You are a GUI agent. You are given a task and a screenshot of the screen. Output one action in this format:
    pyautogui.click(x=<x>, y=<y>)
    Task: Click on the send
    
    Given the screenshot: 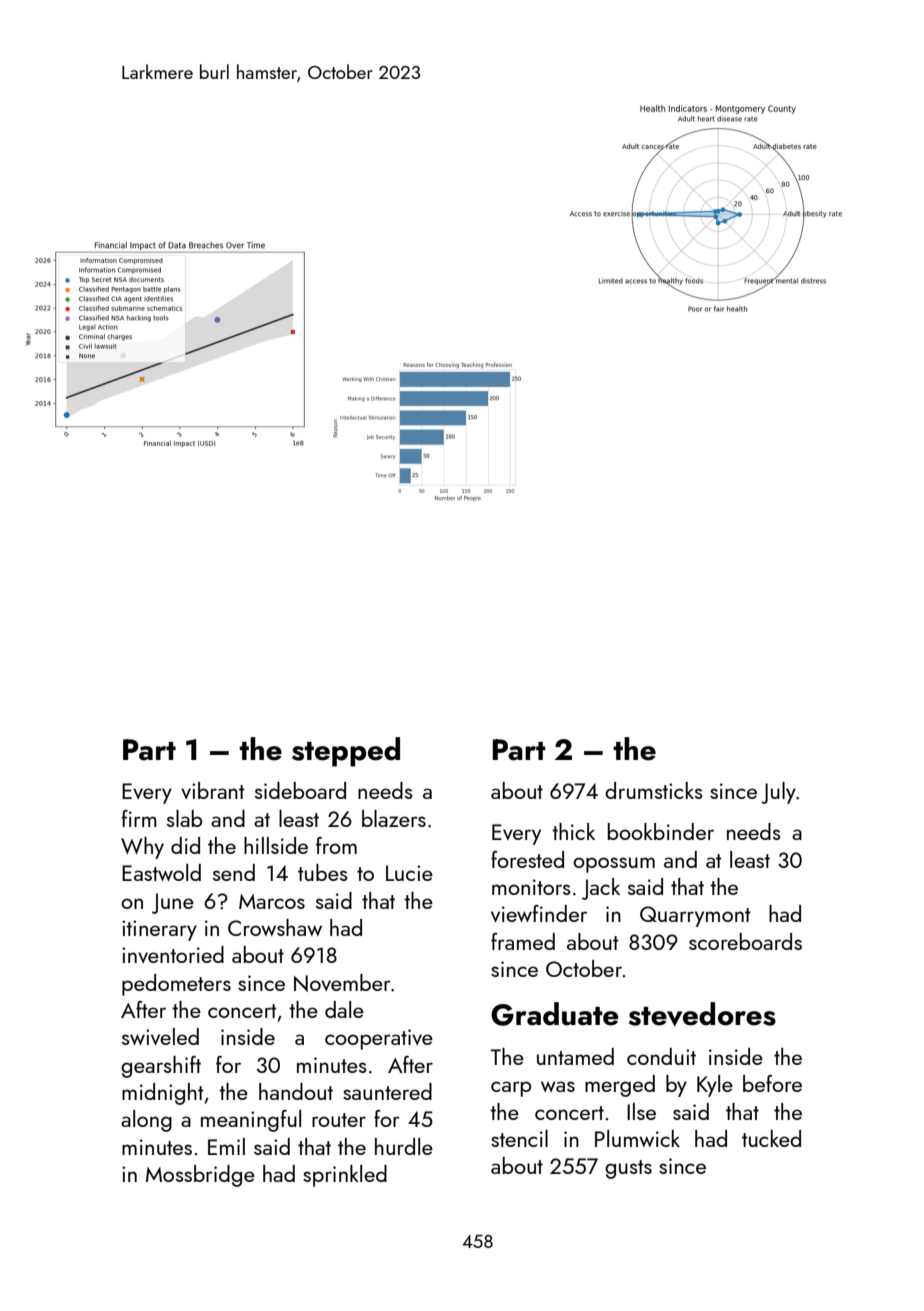 What is the action you would take?
    pyautogui.click(x=234, y=872)
